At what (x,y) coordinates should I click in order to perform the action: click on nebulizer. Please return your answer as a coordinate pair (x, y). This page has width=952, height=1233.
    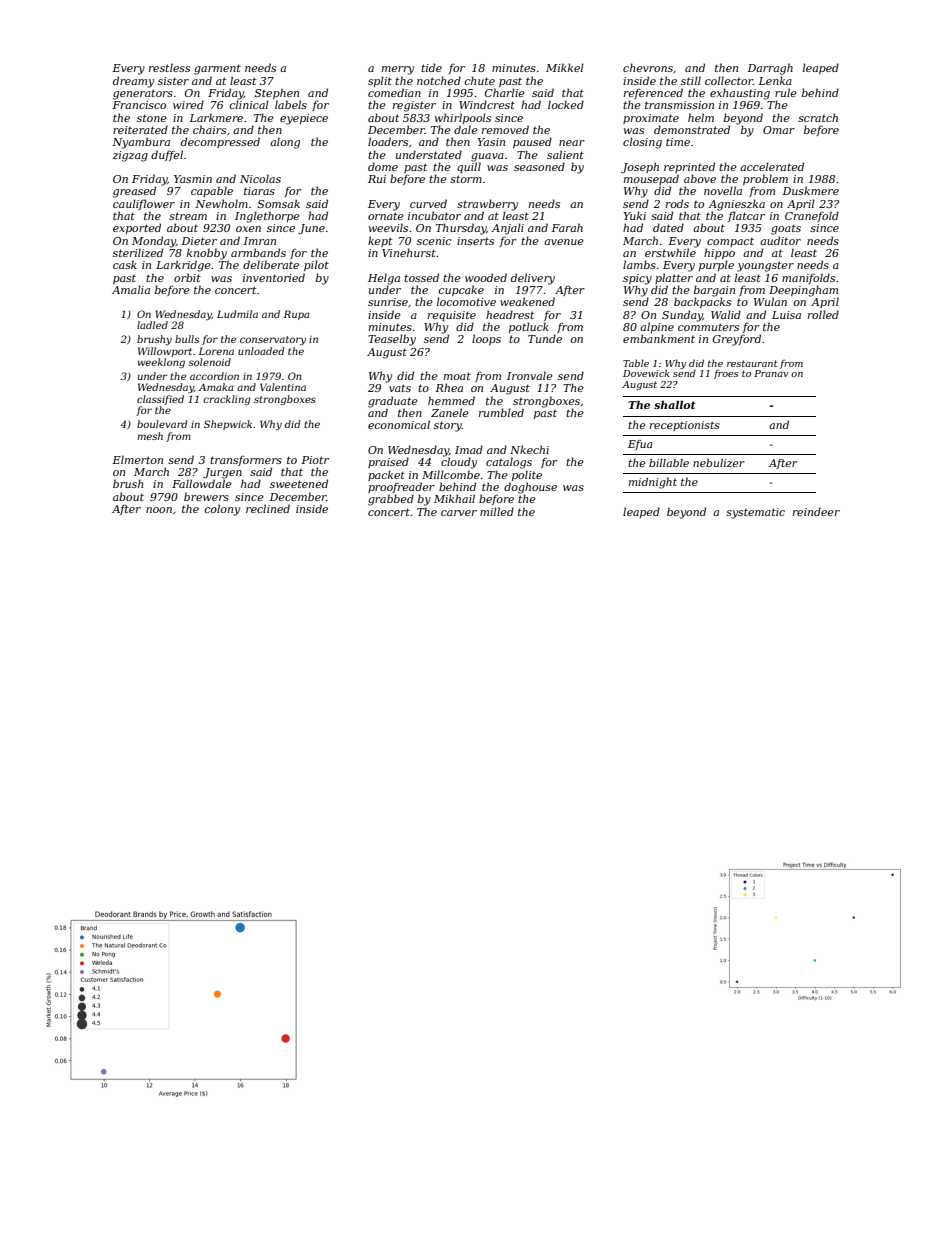
    Looking at the image, I should click on (718, 463).
